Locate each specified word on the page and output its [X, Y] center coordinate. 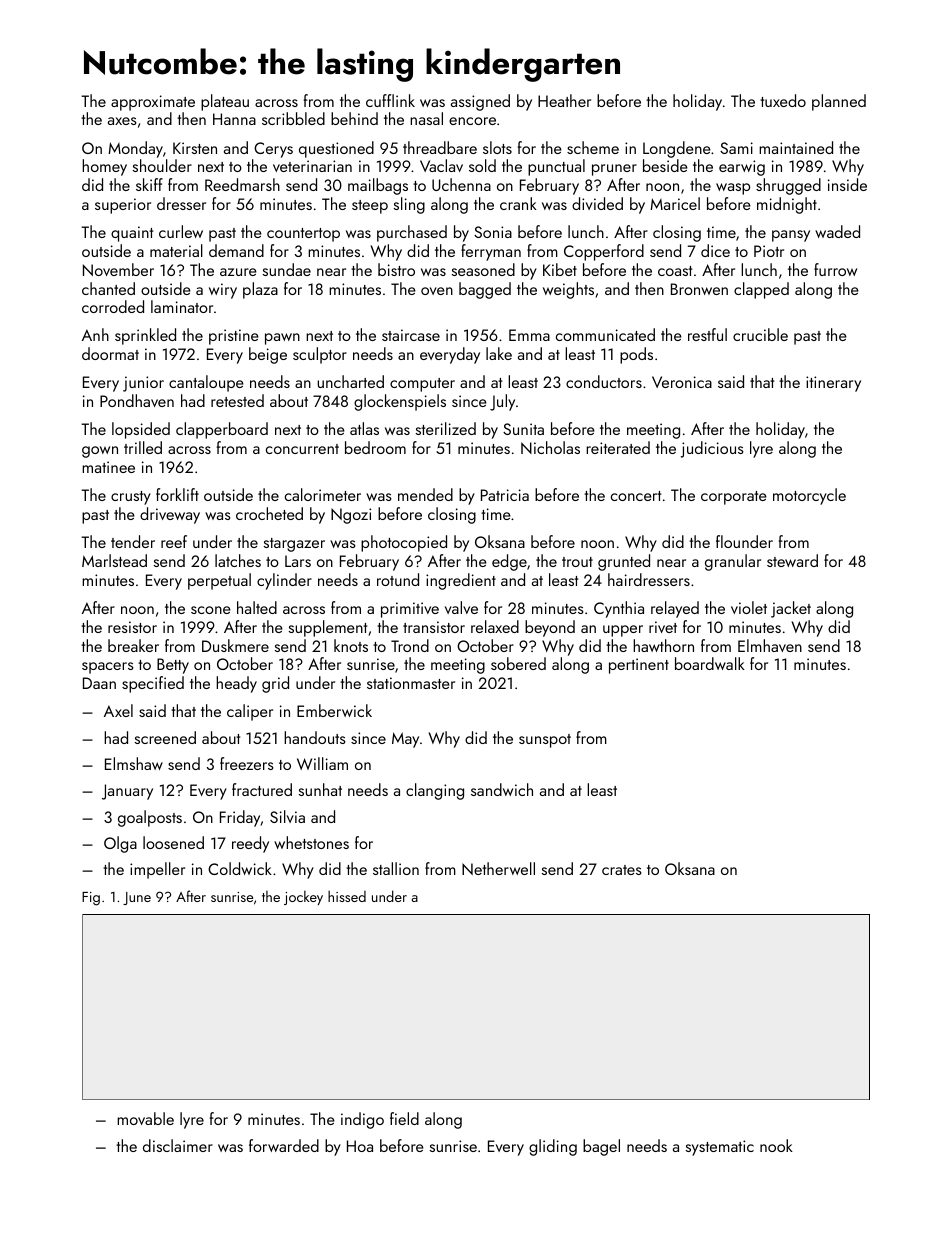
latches [238, 560]
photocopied [404, 543]
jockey [303, 897]
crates [622, 870]
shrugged [788, 186]
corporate [734, 498]
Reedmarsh [242, 184]
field [404, 1118]
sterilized [446, 428]
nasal [426, 118]
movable [145, 1118]
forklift [177, 494]
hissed [347, 896]
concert [636, 496]
